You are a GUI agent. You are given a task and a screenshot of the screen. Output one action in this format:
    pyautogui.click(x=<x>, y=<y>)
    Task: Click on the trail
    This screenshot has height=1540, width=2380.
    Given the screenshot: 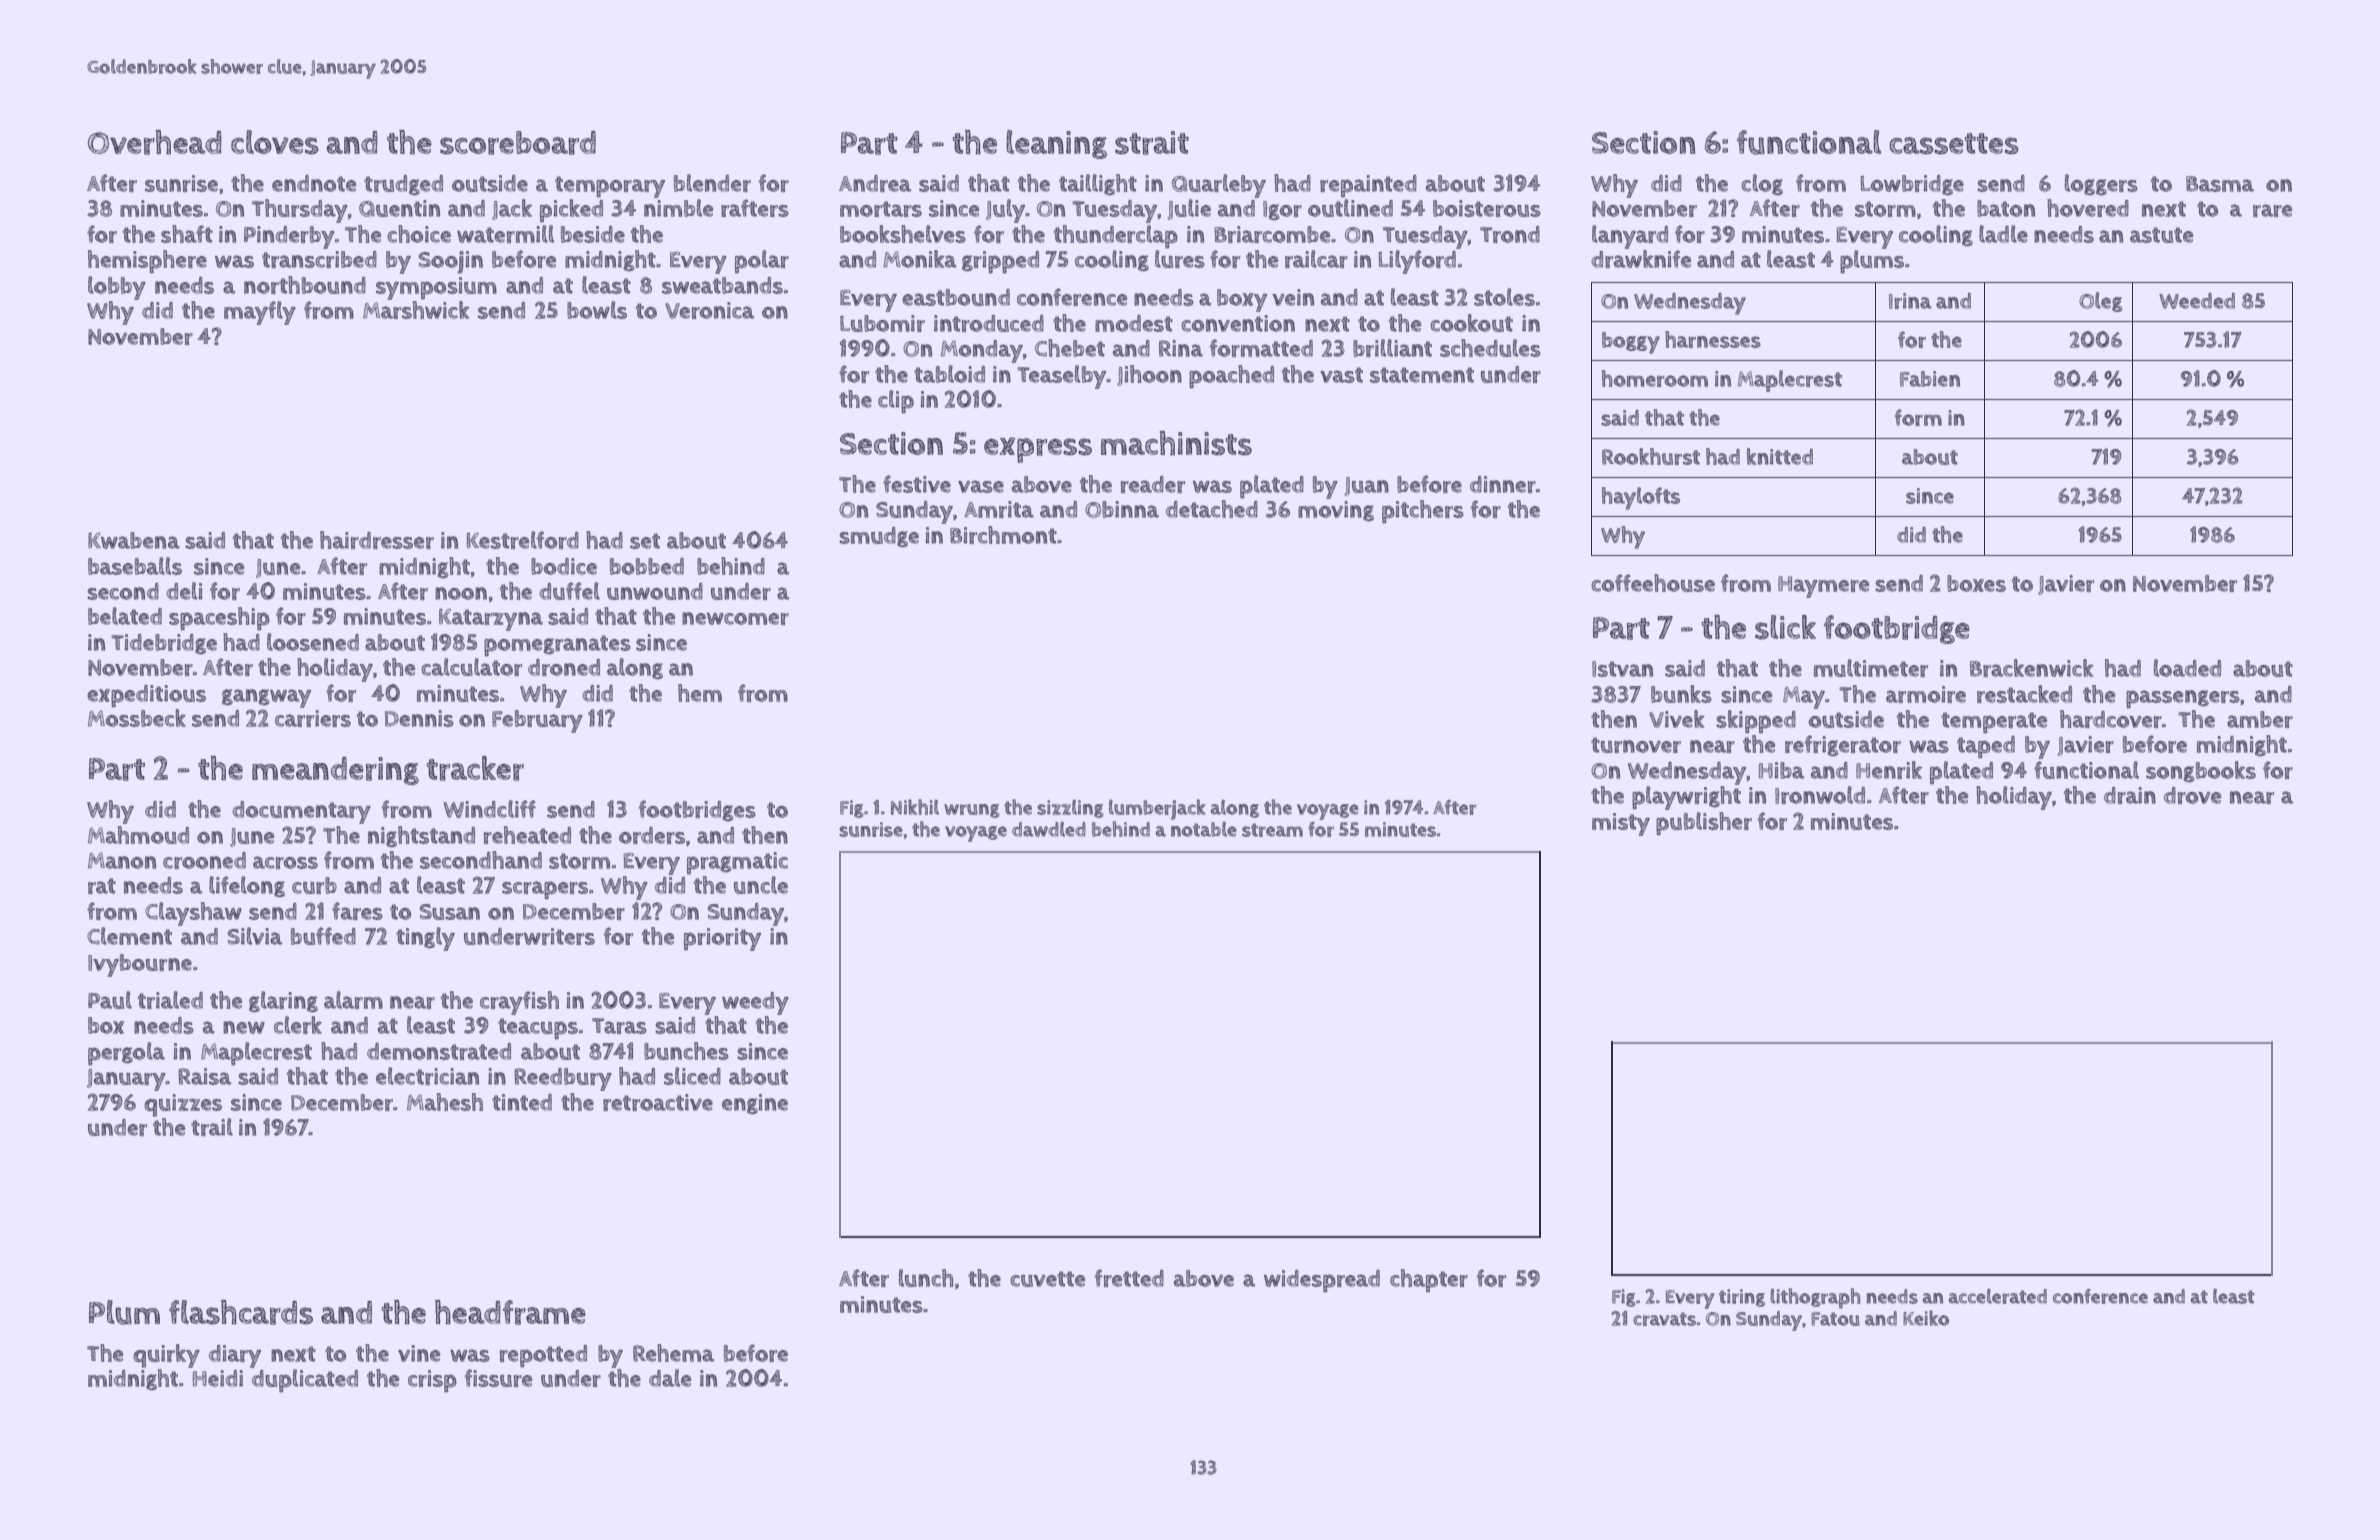 What is the action you would take?
    pyautogui.click(x=212, y=1127)
